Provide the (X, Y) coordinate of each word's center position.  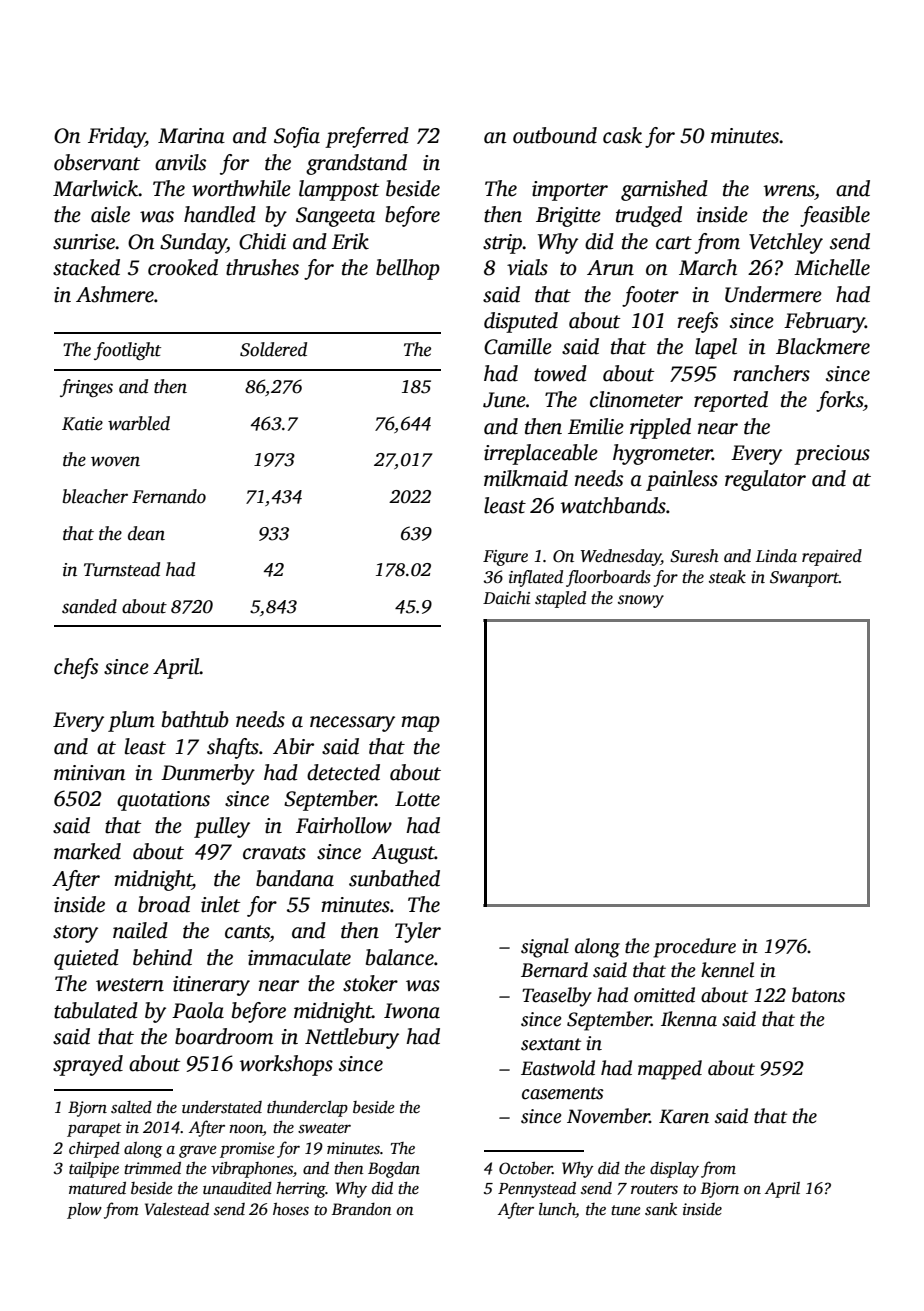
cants (247, 932)
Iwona (412, 1011)
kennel (727, 970)
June (504, 400)
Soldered (273, 349)
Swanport (804, 579)
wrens (789, 191)
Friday (116, 137)
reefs (697, 322)
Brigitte (568, 217)
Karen (684, 1116)
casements (563, 1093)
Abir (293, 746)
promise (247, 1150)
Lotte (417, 799)
